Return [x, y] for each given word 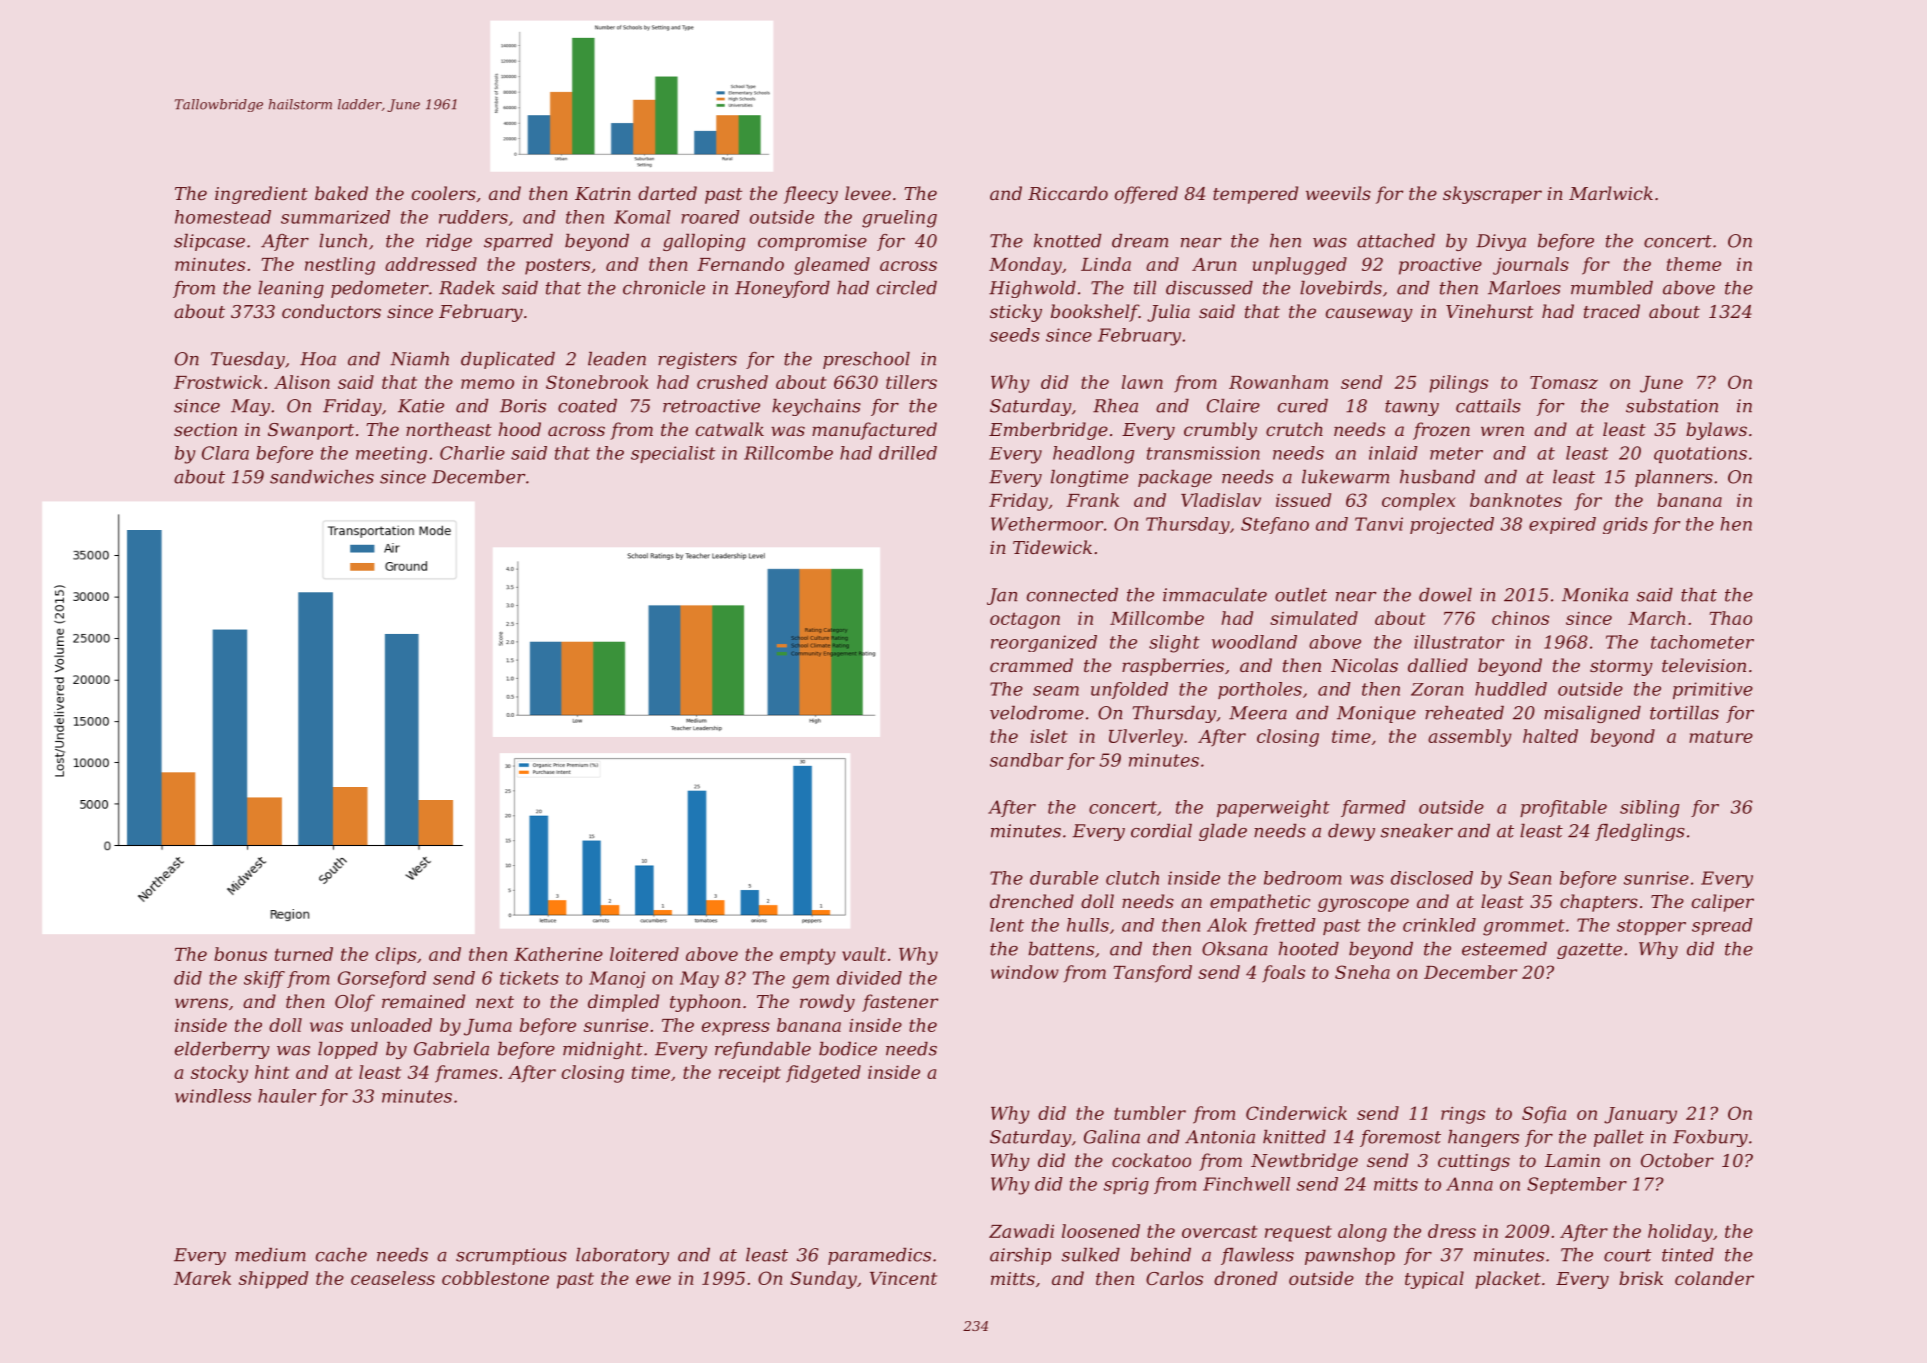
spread [1722, 926]
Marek [202, 1278]
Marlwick [1611, 193]
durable [1064, 878]
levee [868, 193]
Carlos [1174, 1278]
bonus [240, 954]
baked [341, 193]
